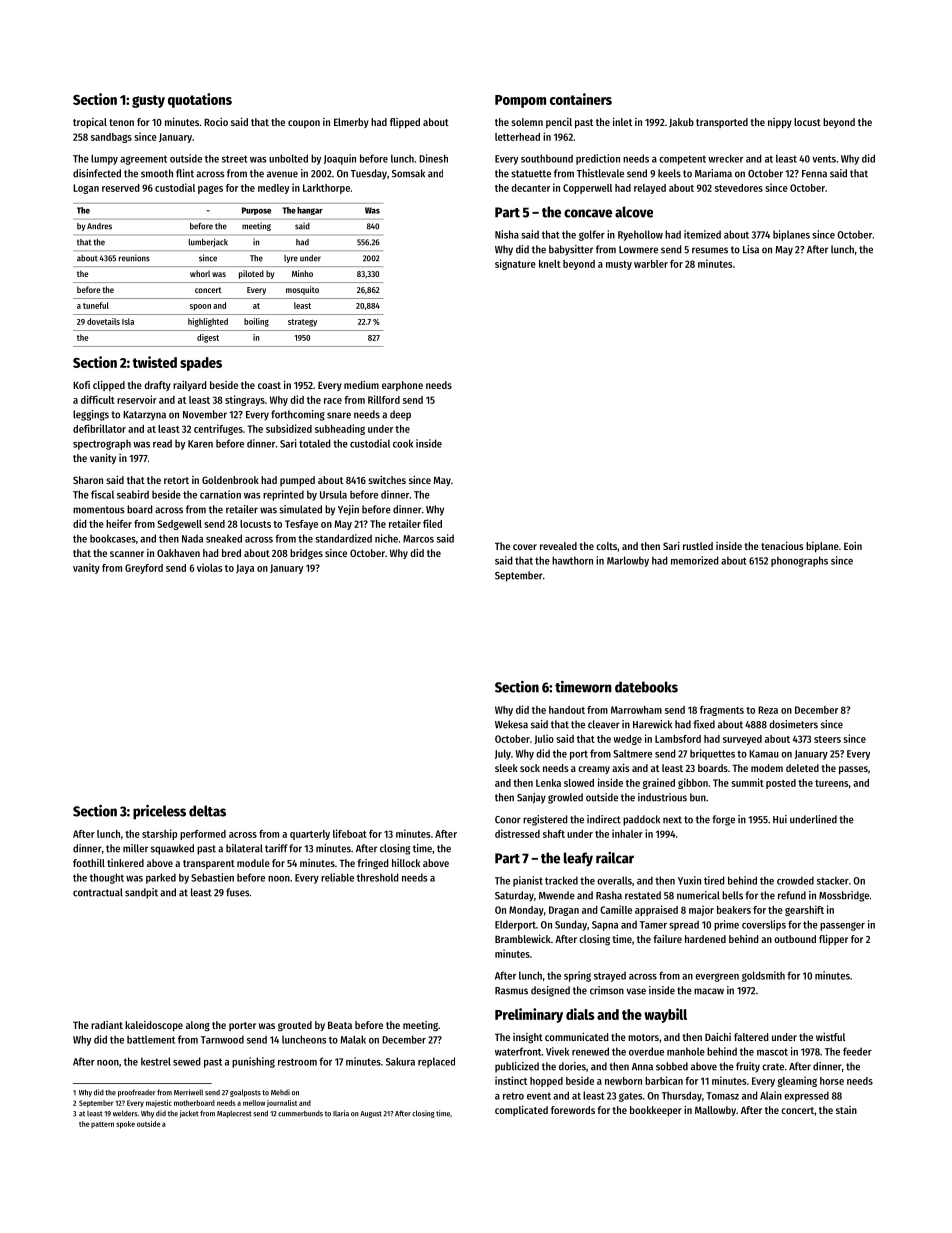 The image size is (952, 1233). Describe the element at coordinates (238, 892) in the document. I see `fuses` at that location.
